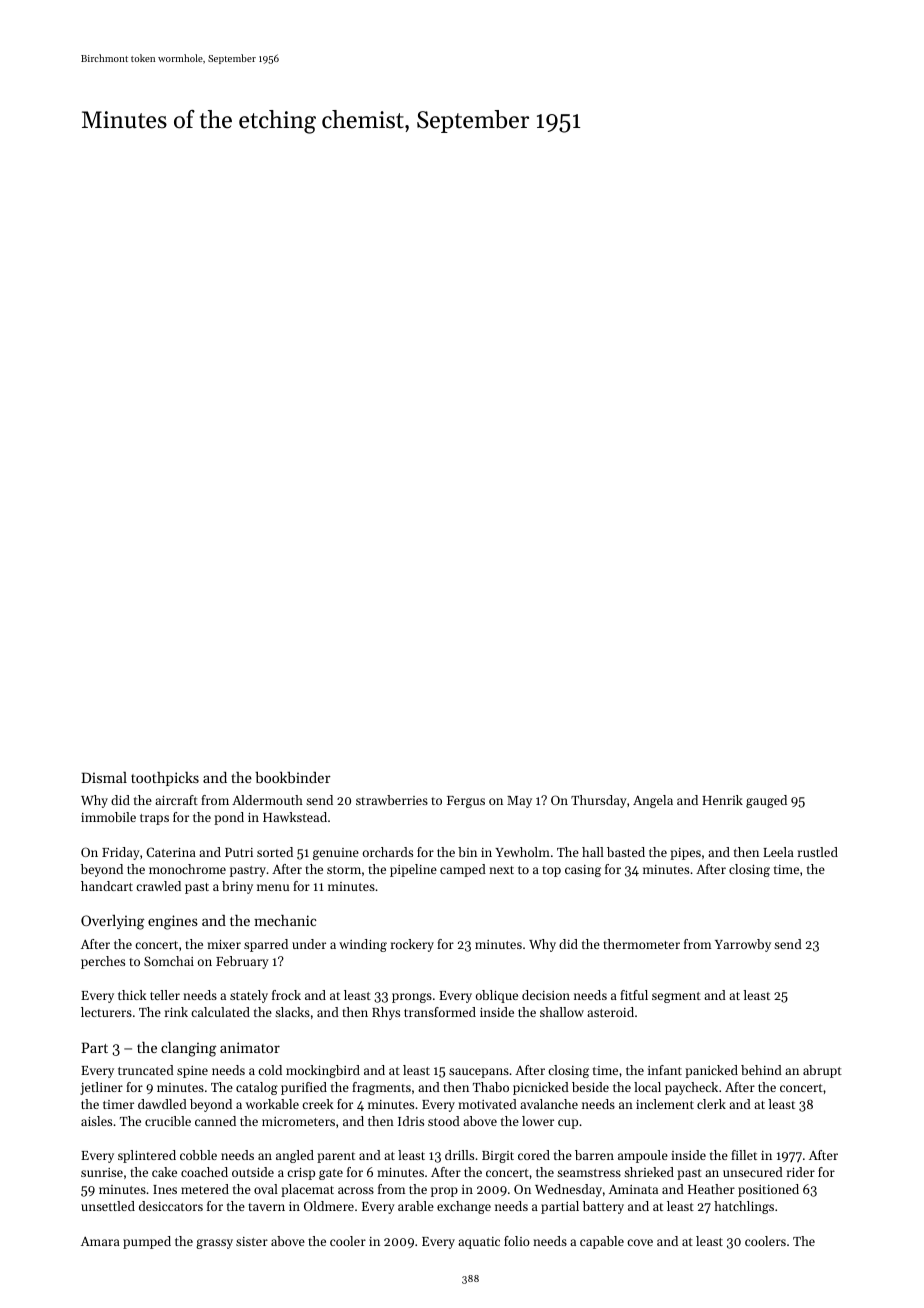  I want to click on clanging, so click(189, 1049).
